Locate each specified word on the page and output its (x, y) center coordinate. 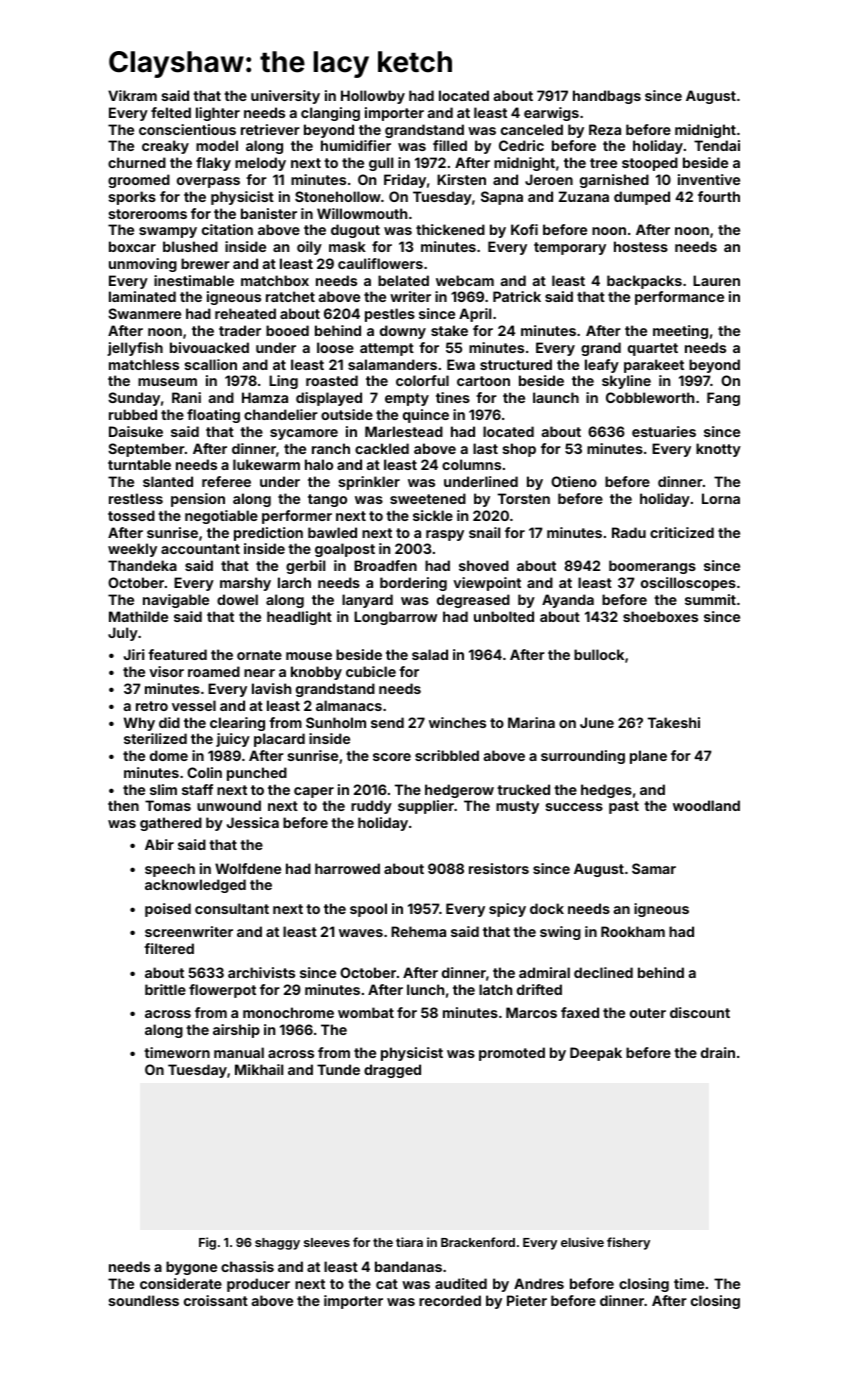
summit (710, 599)
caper (314, 792)
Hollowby (373, 97)
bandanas (408, 1266)
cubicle (371, 671)
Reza (605, 129)
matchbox (275, 280)
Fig (207, 1243)
